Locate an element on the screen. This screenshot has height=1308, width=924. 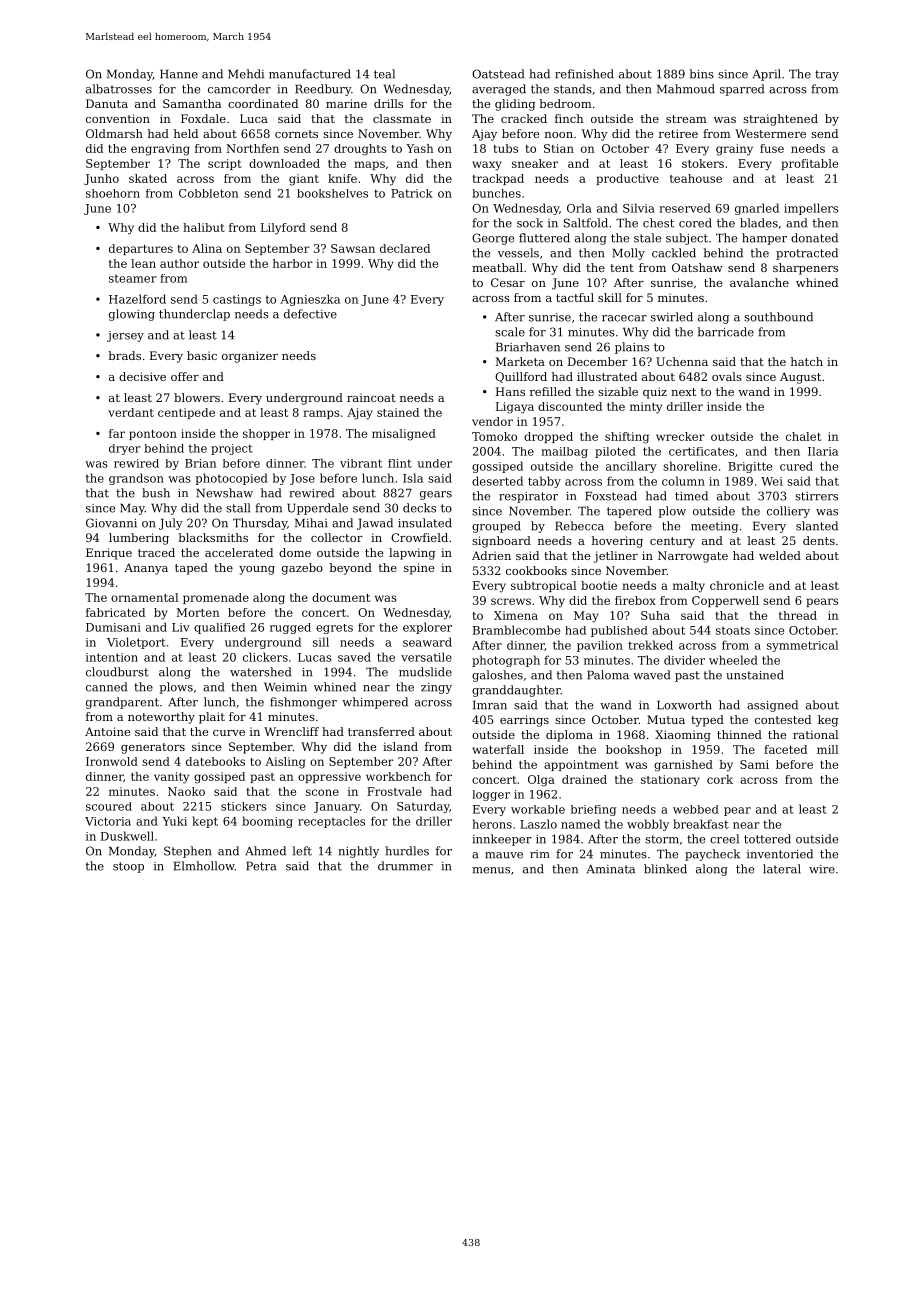
menus is located at coordinates (491, 870).
